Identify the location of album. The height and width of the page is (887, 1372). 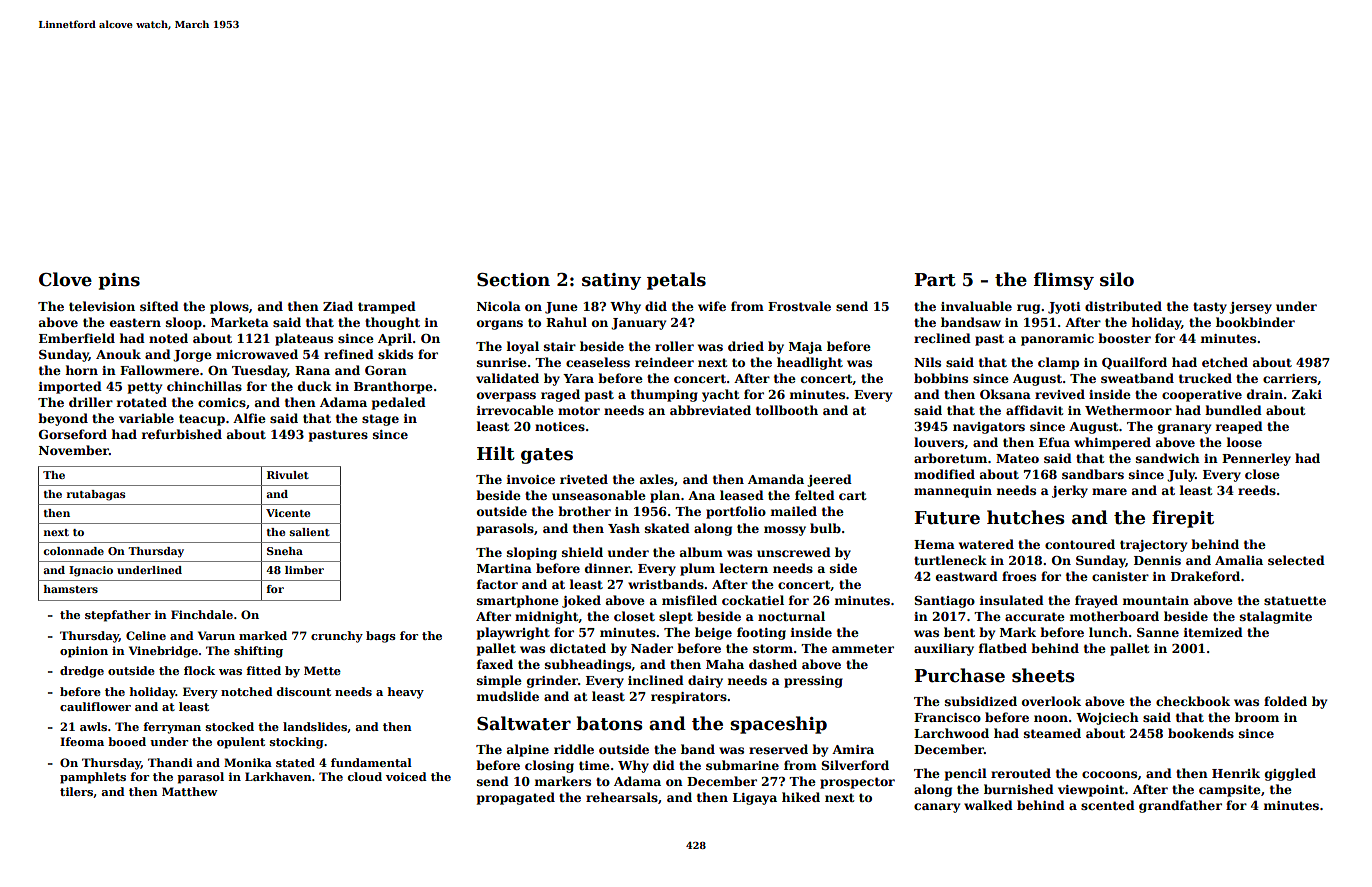
(701, 552).
